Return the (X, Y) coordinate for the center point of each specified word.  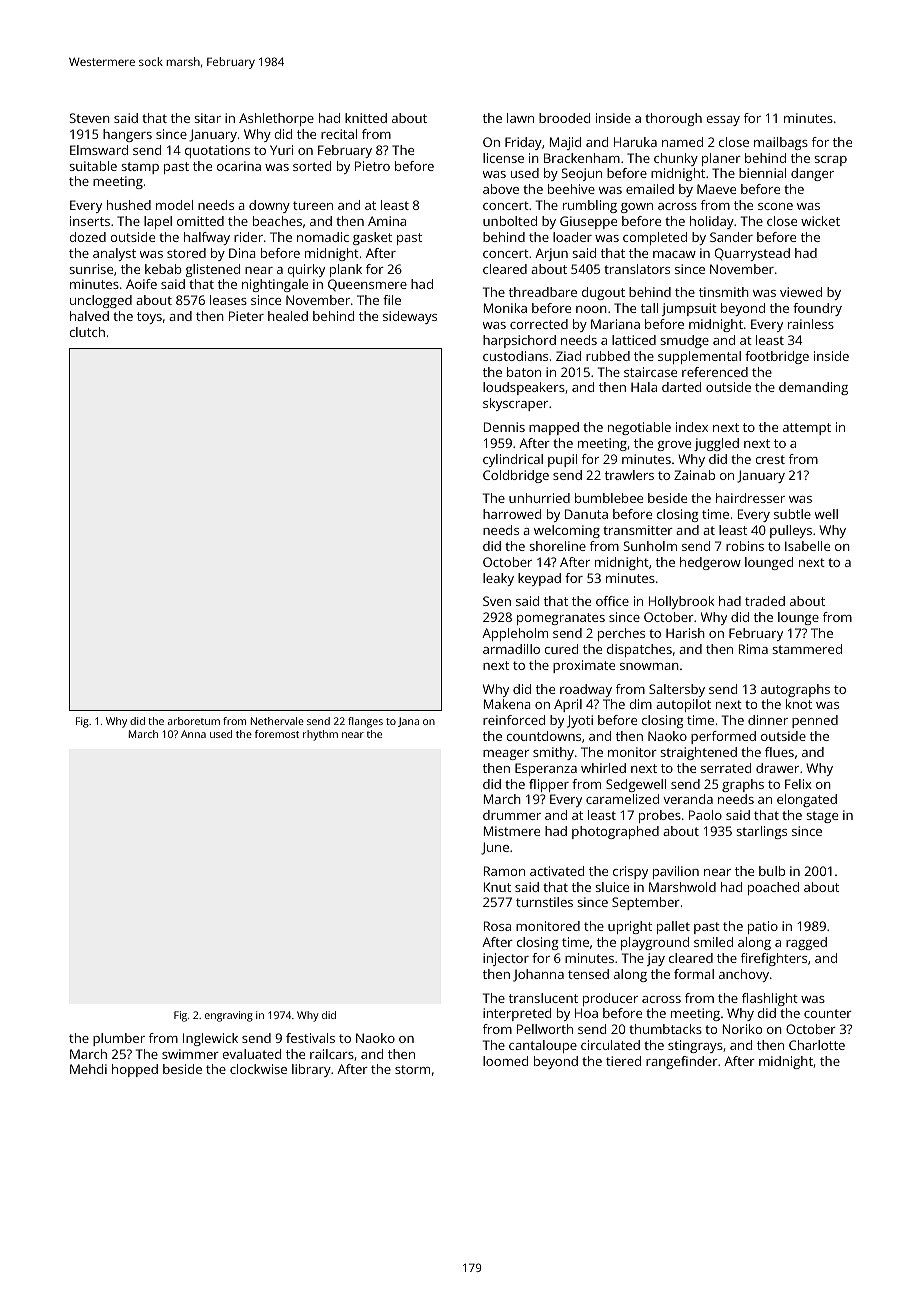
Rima (753, 649)
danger (812, 174)
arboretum (194, 721)
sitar (208, 118)
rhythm (320, 735)
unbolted (510, 221)
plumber (119, 1039)
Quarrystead (752, 254)
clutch (87, 332)
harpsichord (519, 341)
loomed (505, 1061)
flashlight (770, 999)
